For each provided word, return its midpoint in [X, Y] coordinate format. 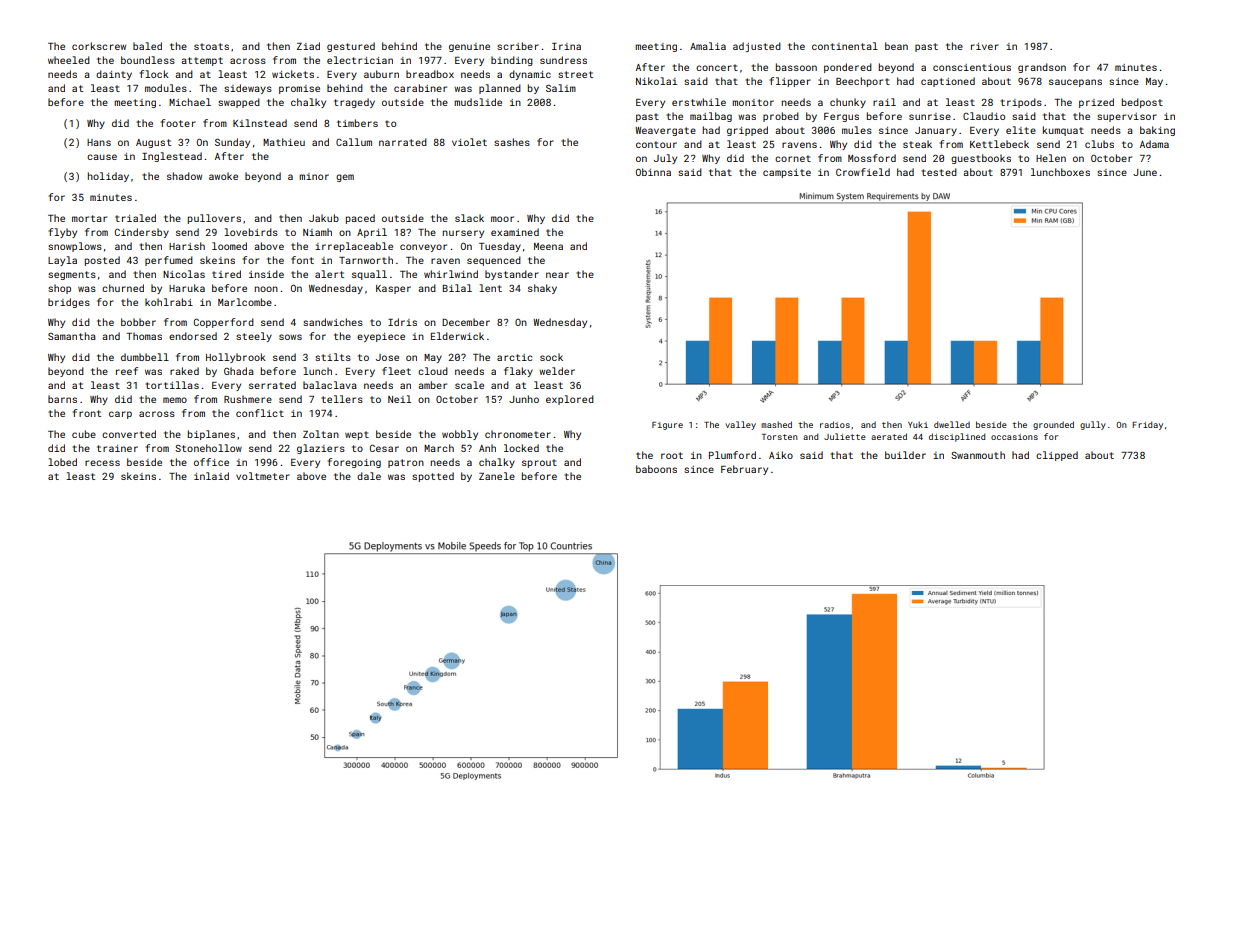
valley [740, 425]
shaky [542, 289]
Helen [1051, 158]
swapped [239, 103]
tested [939, 172]
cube [84, 434]
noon [266, 289]
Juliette [845, 436]
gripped [747, 131]
